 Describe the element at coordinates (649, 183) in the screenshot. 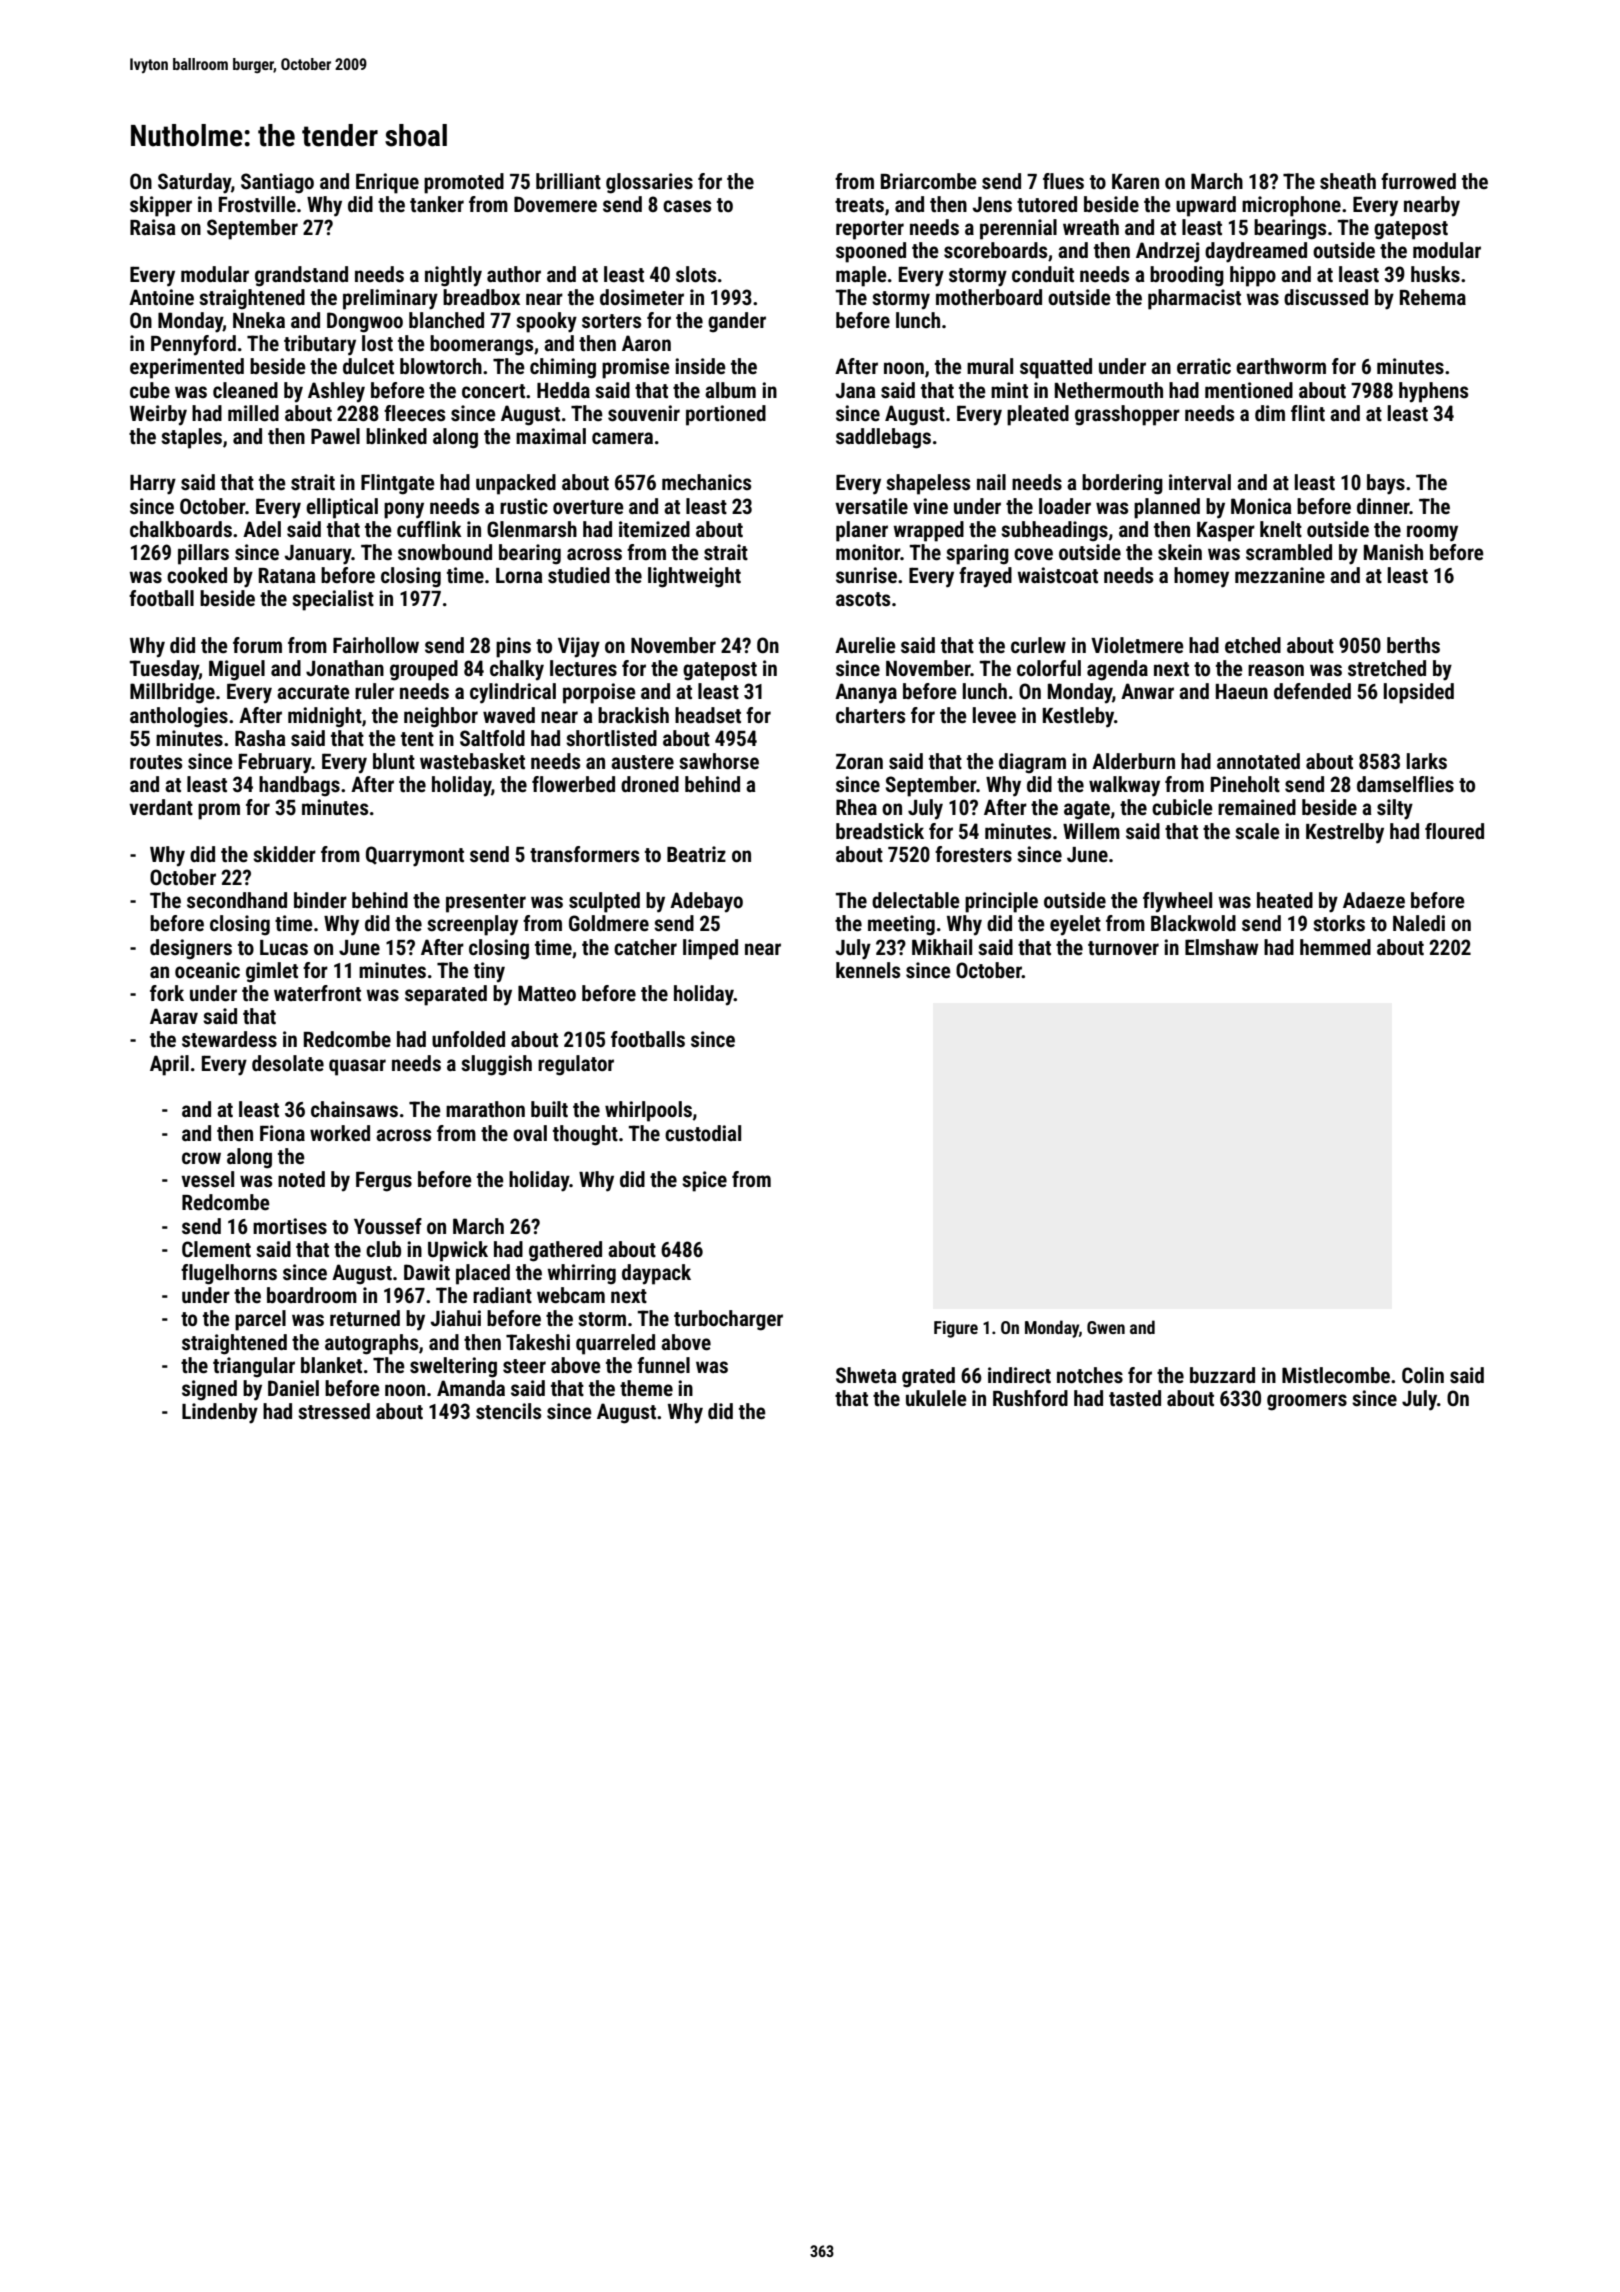

I see `glossaries` at that location.
